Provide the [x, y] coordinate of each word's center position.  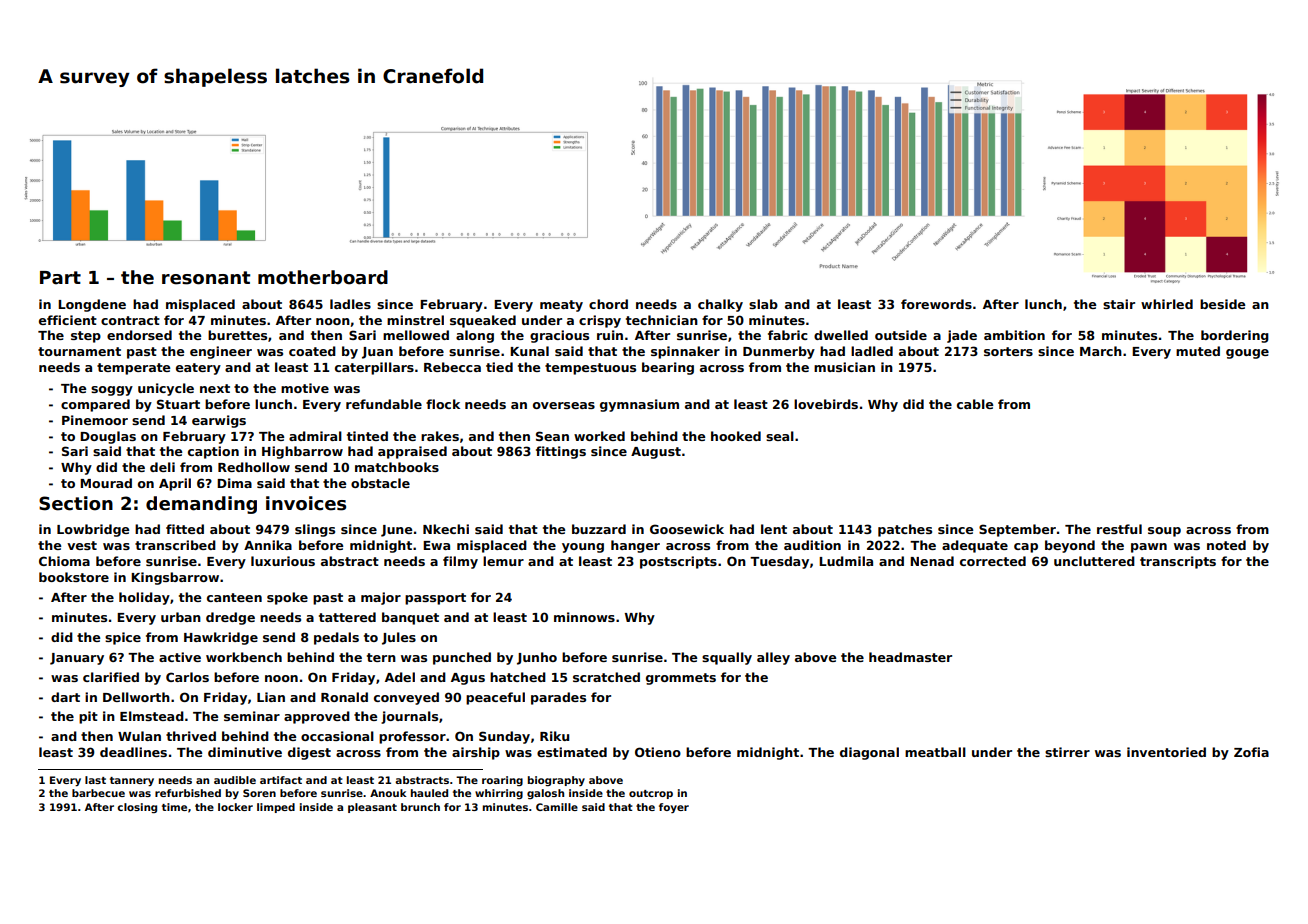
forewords [936, 304]
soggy [112, 391]
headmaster [910, 657]
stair [1119, 304]
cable [975, 404]
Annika [268, 545]
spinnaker [685, 352]
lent [774, 529]
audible [235, 780]
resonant [206, 278]
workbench [244, 657]
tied [499, 367]
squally [727, 658]
